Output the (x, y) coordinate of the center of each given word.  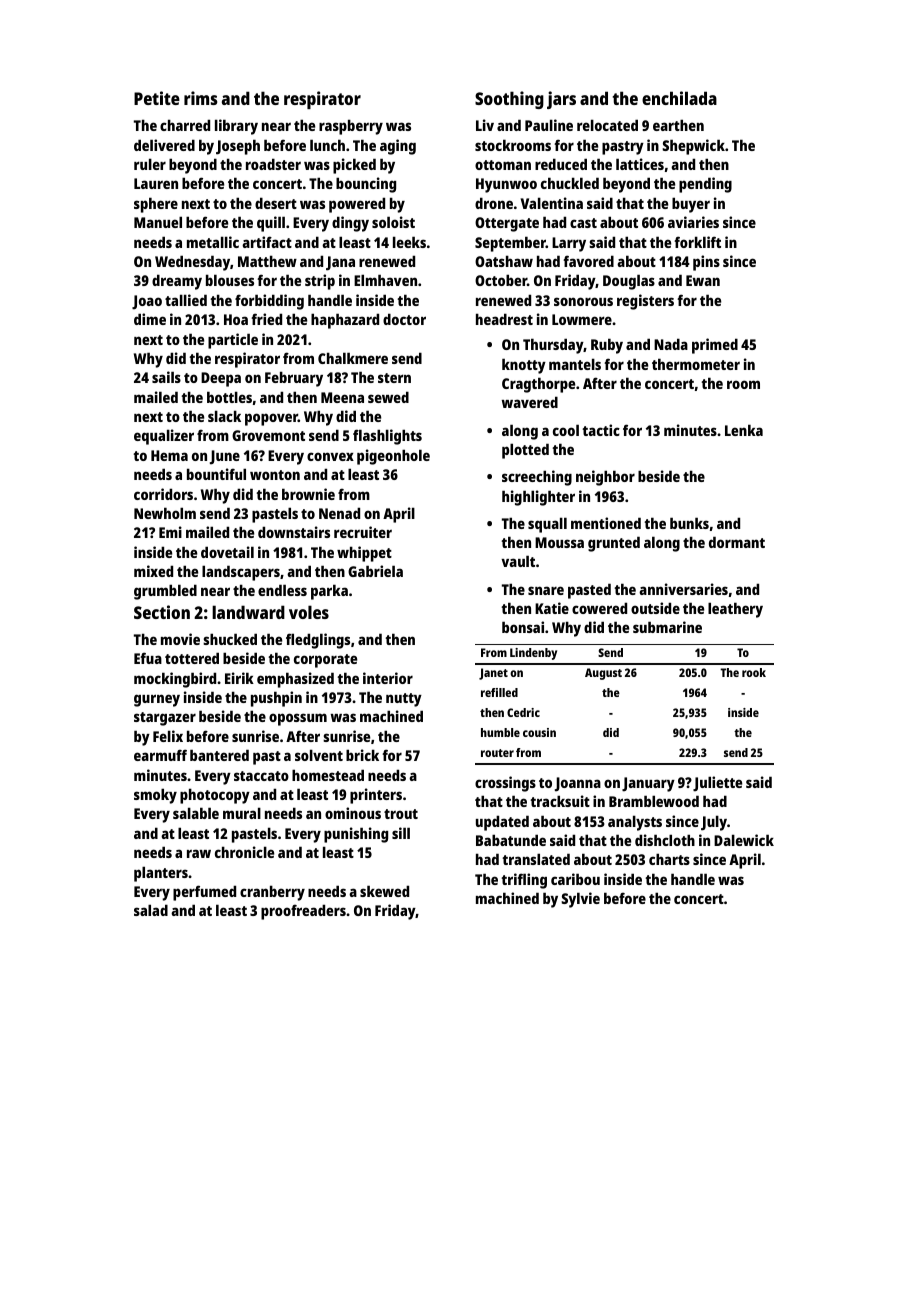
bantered (219, 755)
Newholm (165, 513)
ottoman (503, 165)
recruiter (363, 532)
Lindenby (533, 654)
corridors (163, 494)
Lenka (744, 430)
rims (200, 98)
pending (705, 185)
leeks (409, 242)
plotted (525, 451)
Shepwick (693, 147)
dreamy (177, 282)
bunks (689, 523)
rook (754, 672)
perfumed (204, 893)
